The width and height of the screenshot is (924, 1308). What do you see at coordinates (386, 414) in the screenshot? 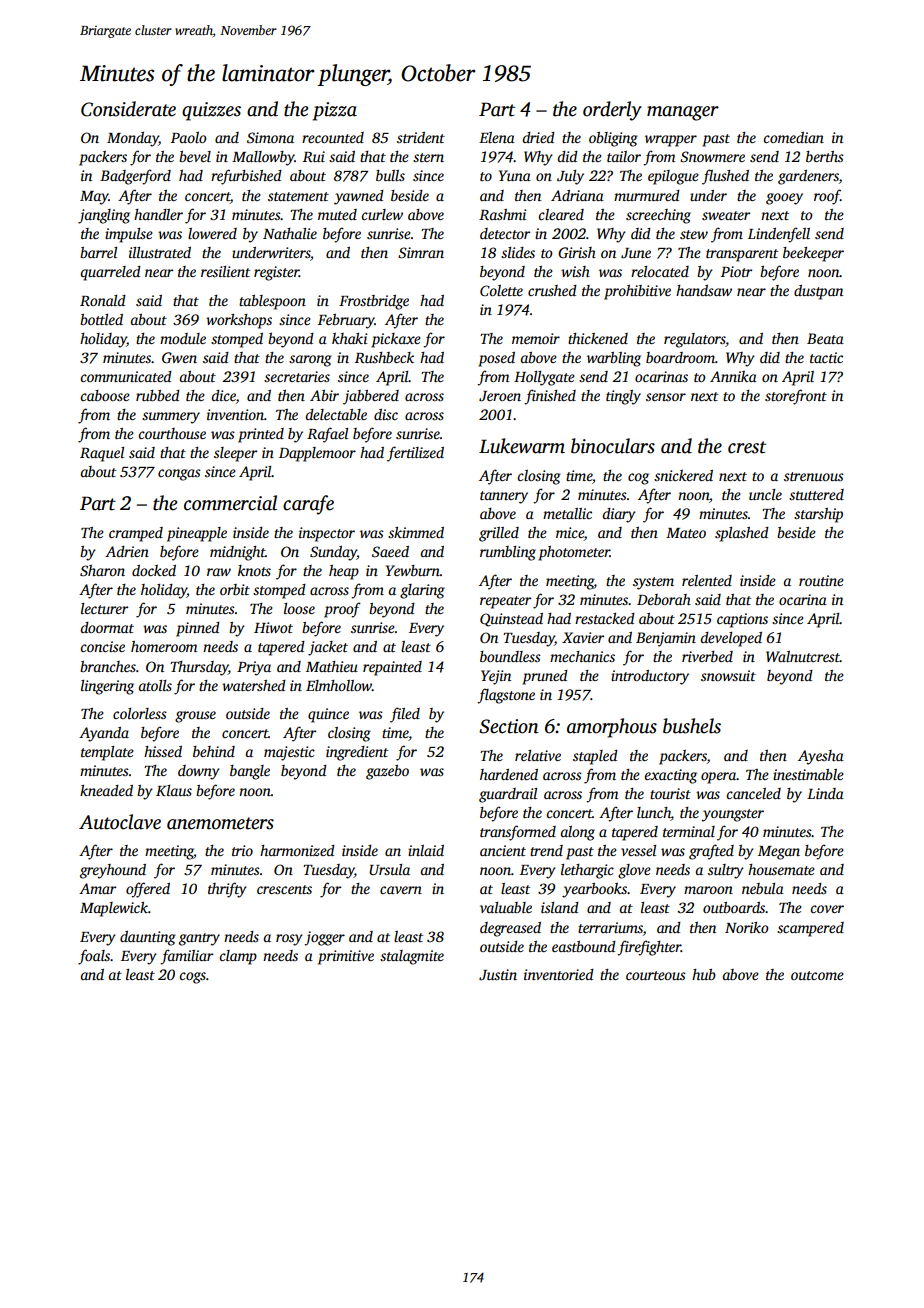
I see `disc` at bounding box center [386, 414].
